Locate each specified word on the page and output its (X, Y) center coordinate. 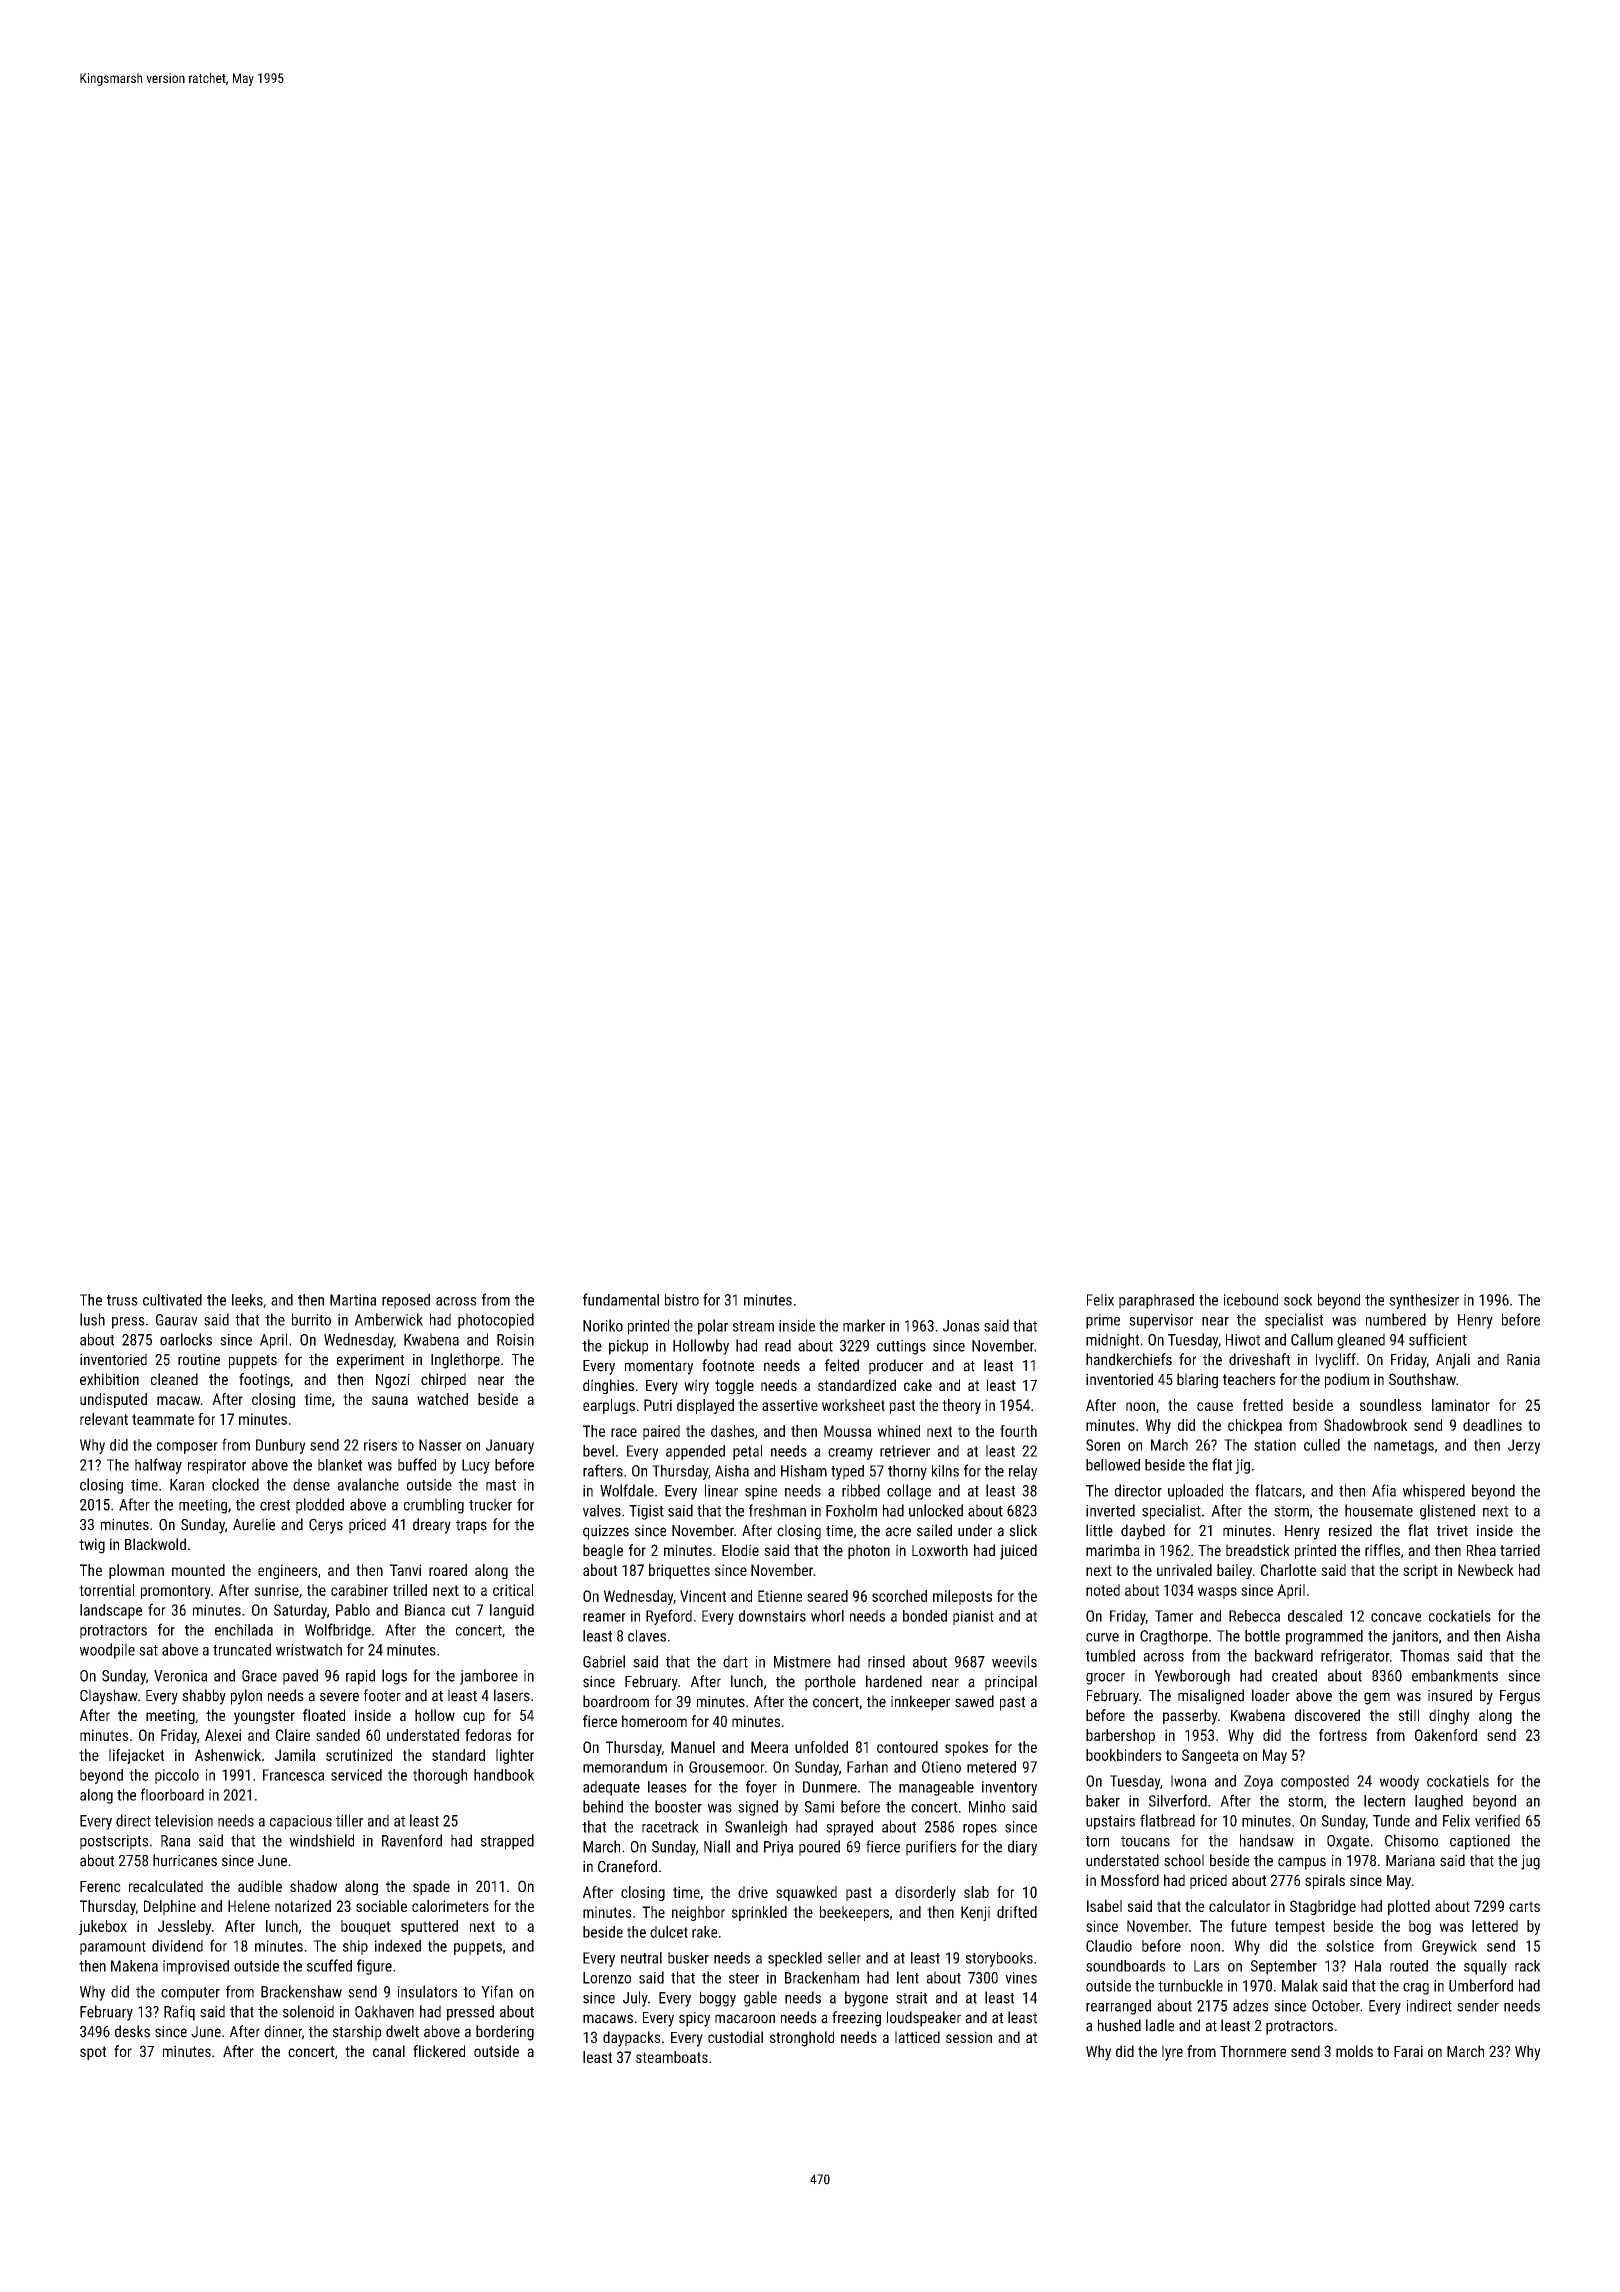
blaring (1197, 1381)
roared (448, 1570)
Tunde (1391, 1820)
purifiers (931, 1848)
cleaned (174, 1379)
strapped (507, 1842)
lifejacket (136, 1756)
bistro (682, 1300)
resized (1350, 1530)
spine (761, 1492)
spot (93, 2053)
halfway (158, 1466)
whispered (1434, 1492)
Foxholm (851, 1510)
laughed (1439, 1802)
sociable (381, 1906)
